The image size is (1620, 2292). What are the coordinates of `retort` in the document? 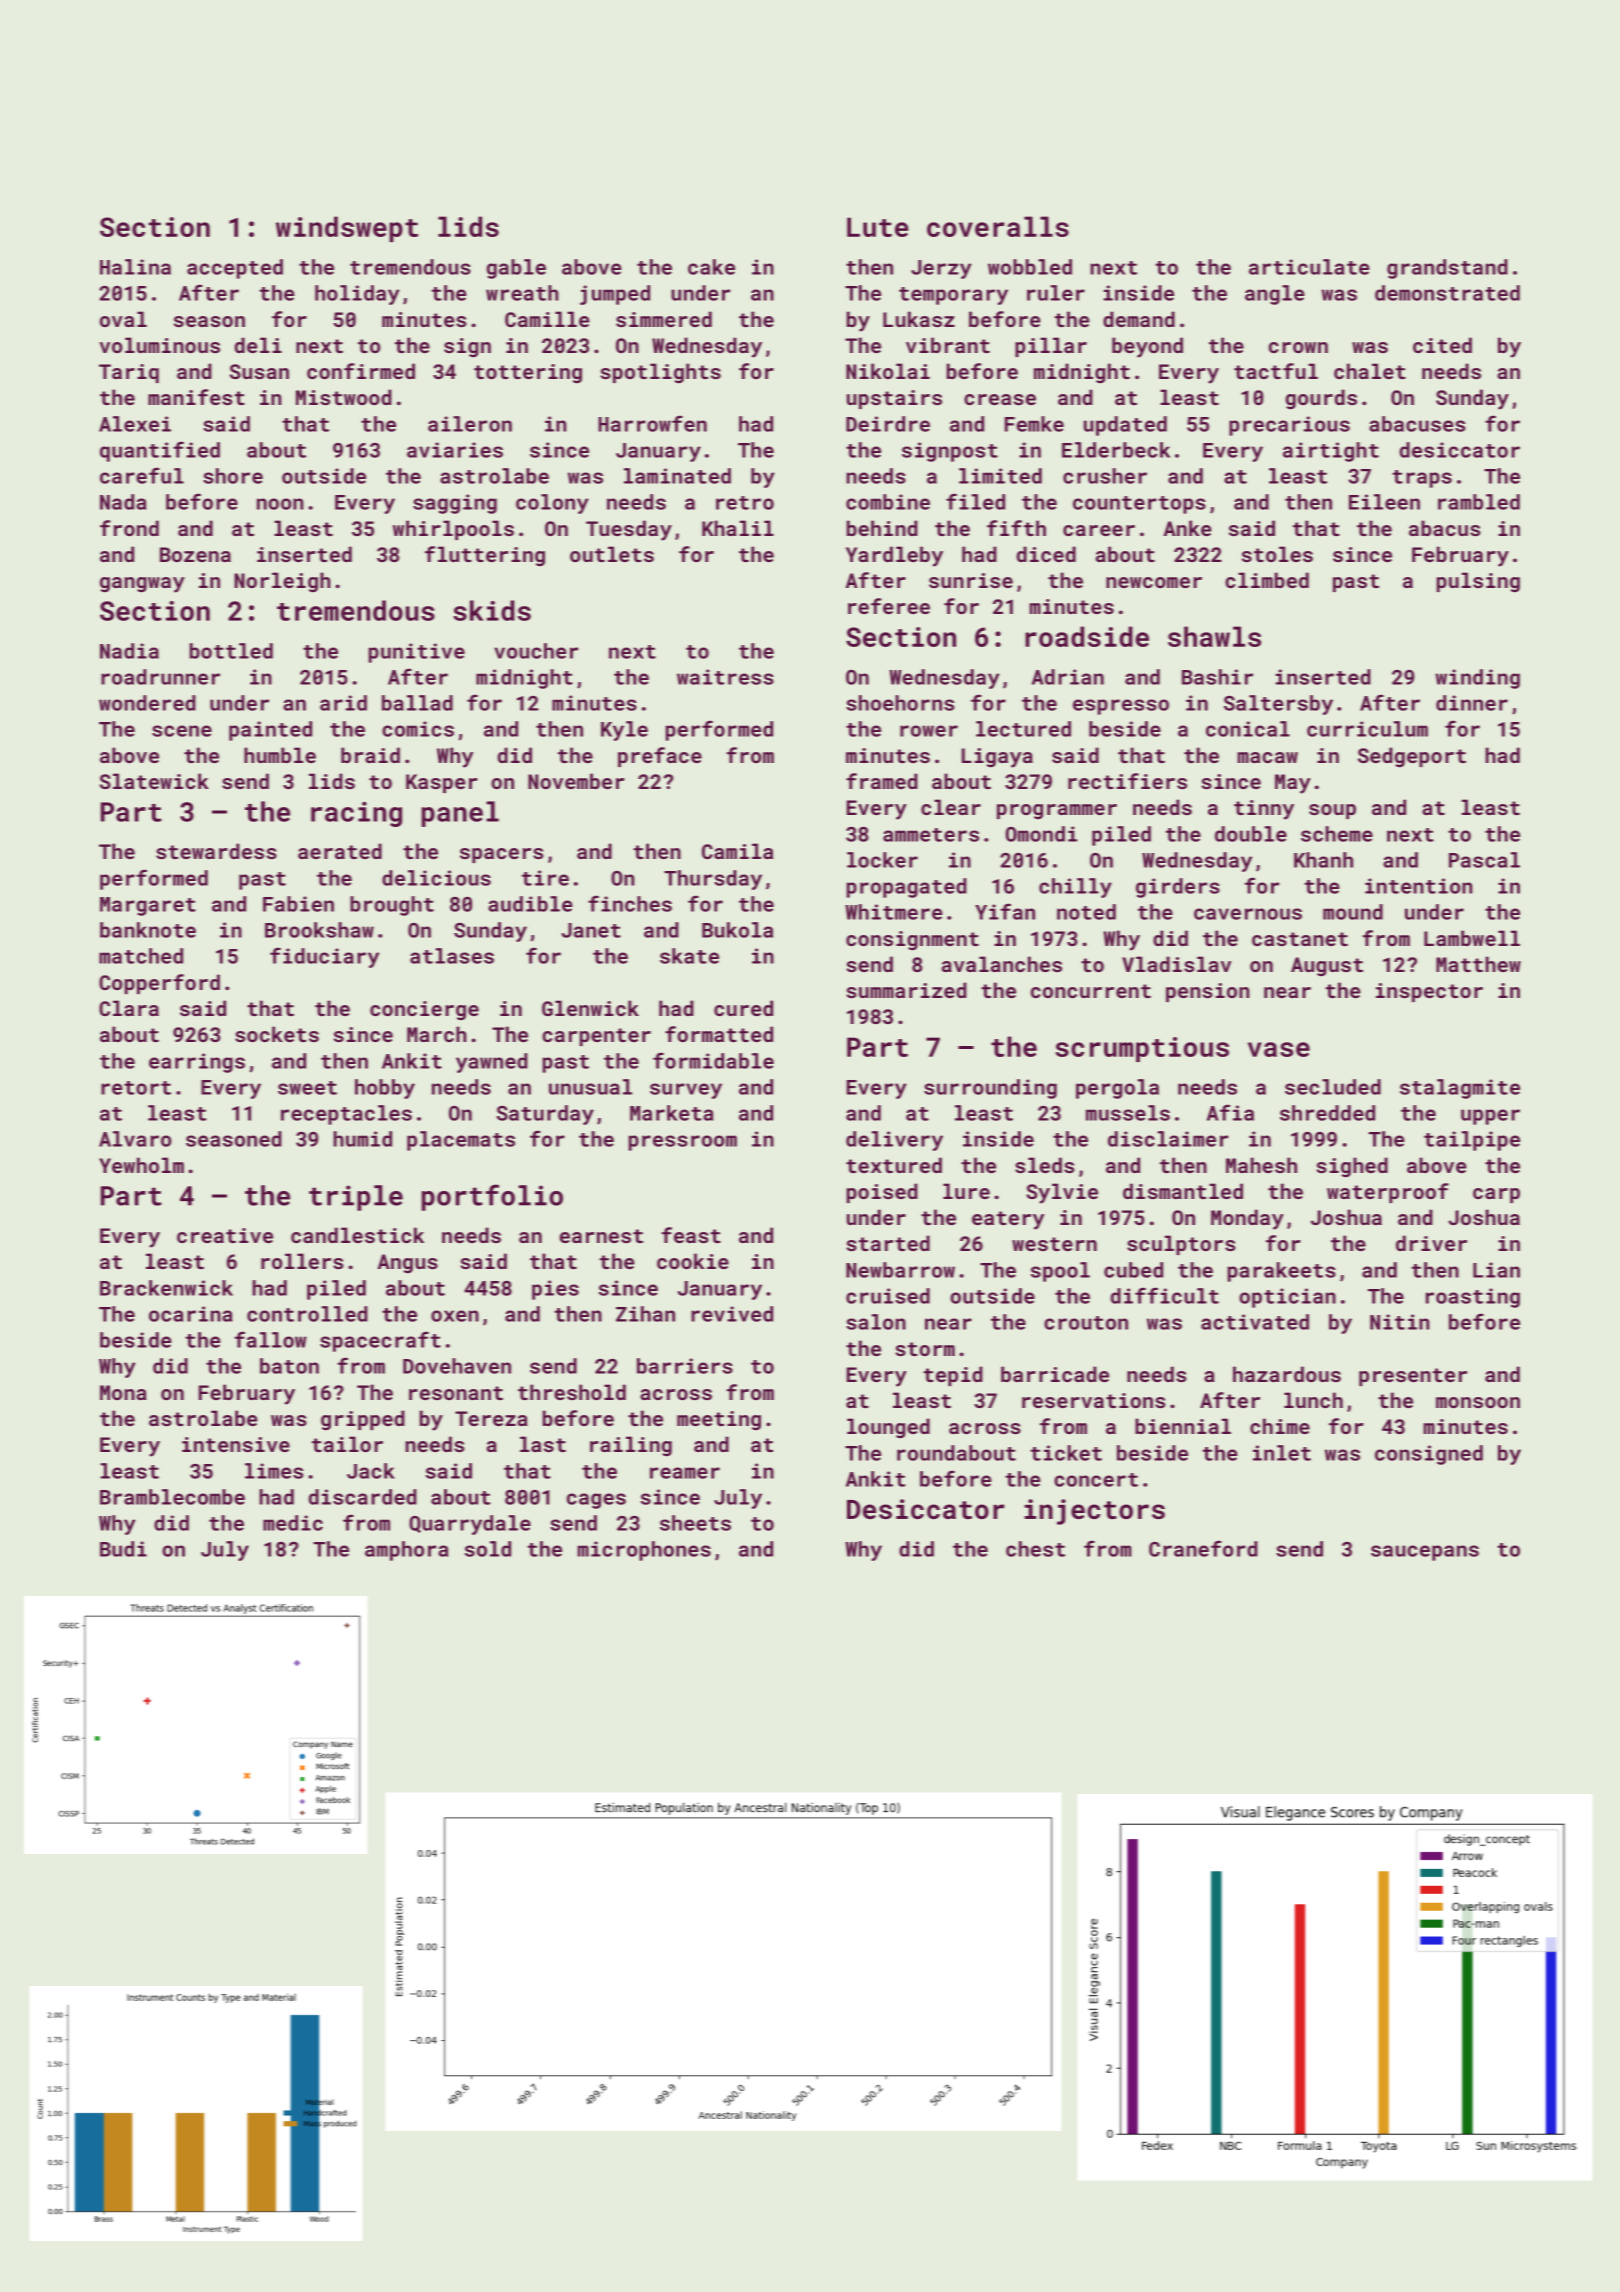 It's located at (136, 1088).
